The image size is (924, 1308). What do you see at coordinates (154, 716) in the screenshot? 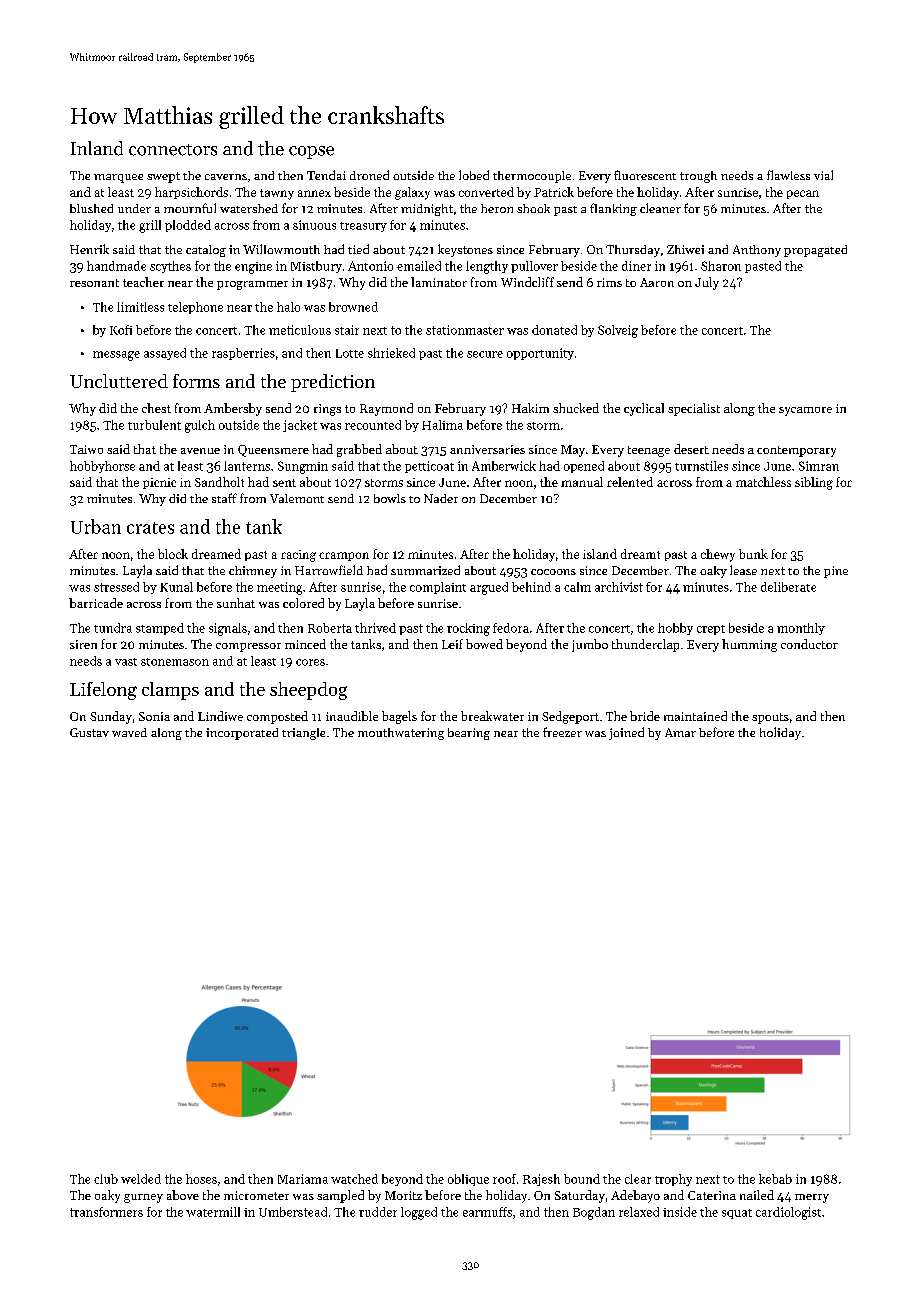
I see `Sonia` at bounding box center [154, 716].
